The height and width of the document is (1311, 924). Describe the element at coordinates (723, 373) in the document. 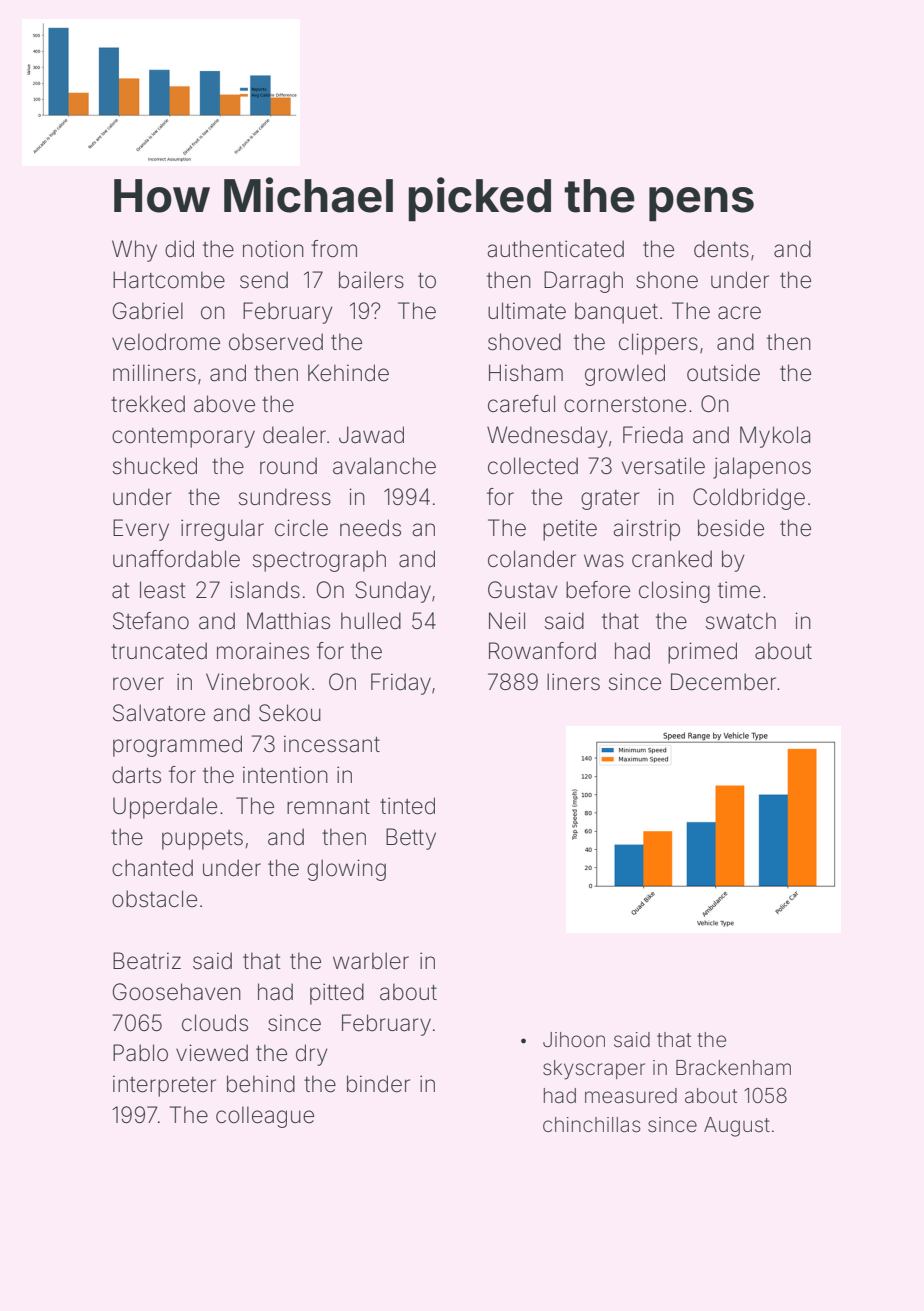

I see `outside` at that location.
